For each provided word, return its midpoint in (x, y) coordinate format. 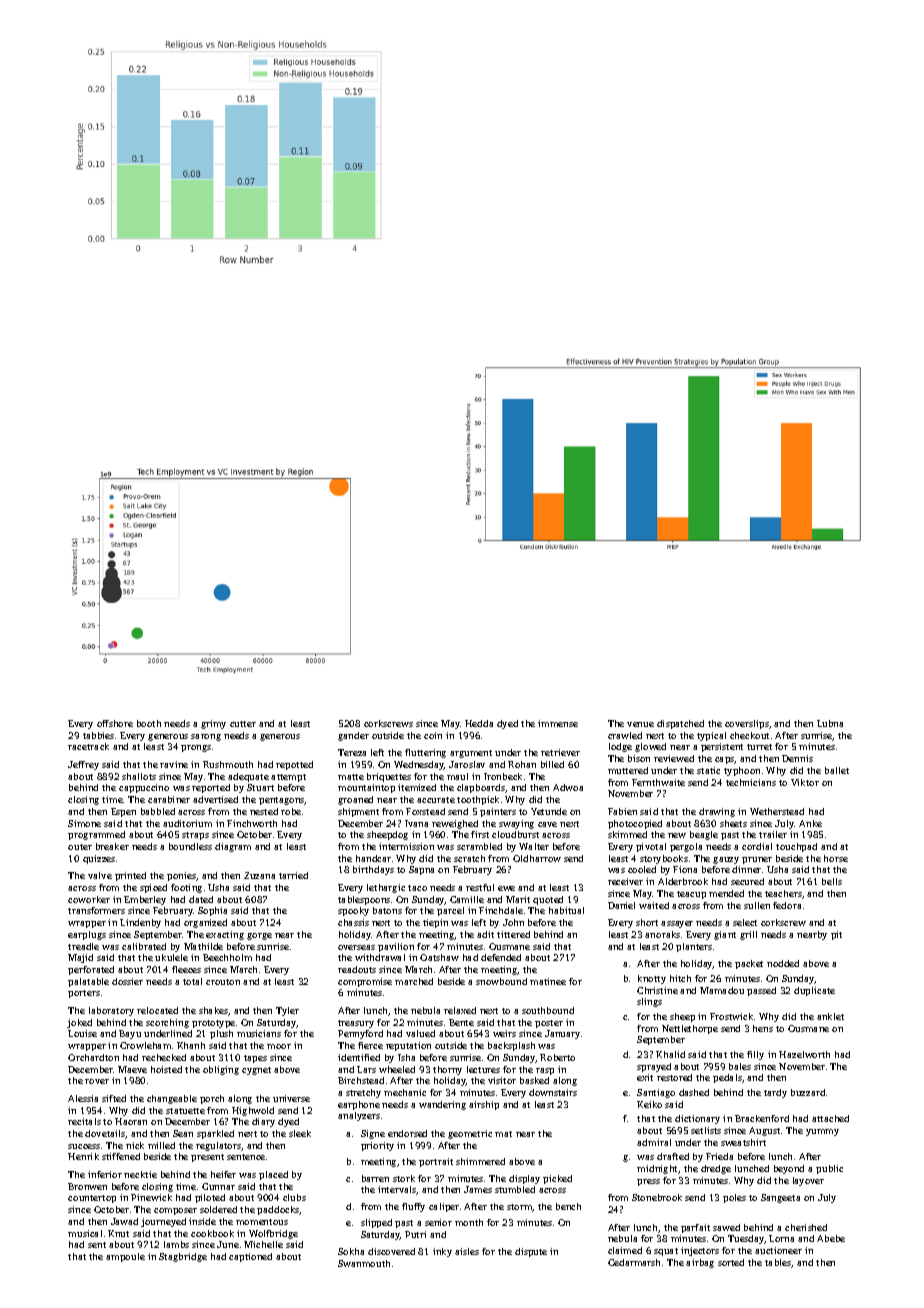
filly (755, 1055)
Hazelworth (804, 1054)
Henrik (83, 1156)
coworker (89, 899)
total (192, 981)
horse (836, 858)
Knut (118, 1233)
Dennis (797, 758)
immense (558, 723)
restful (480, 887)
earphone (359, 1105)
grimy (213, 724)
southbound (548, 1010)
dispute (531, 1252)
